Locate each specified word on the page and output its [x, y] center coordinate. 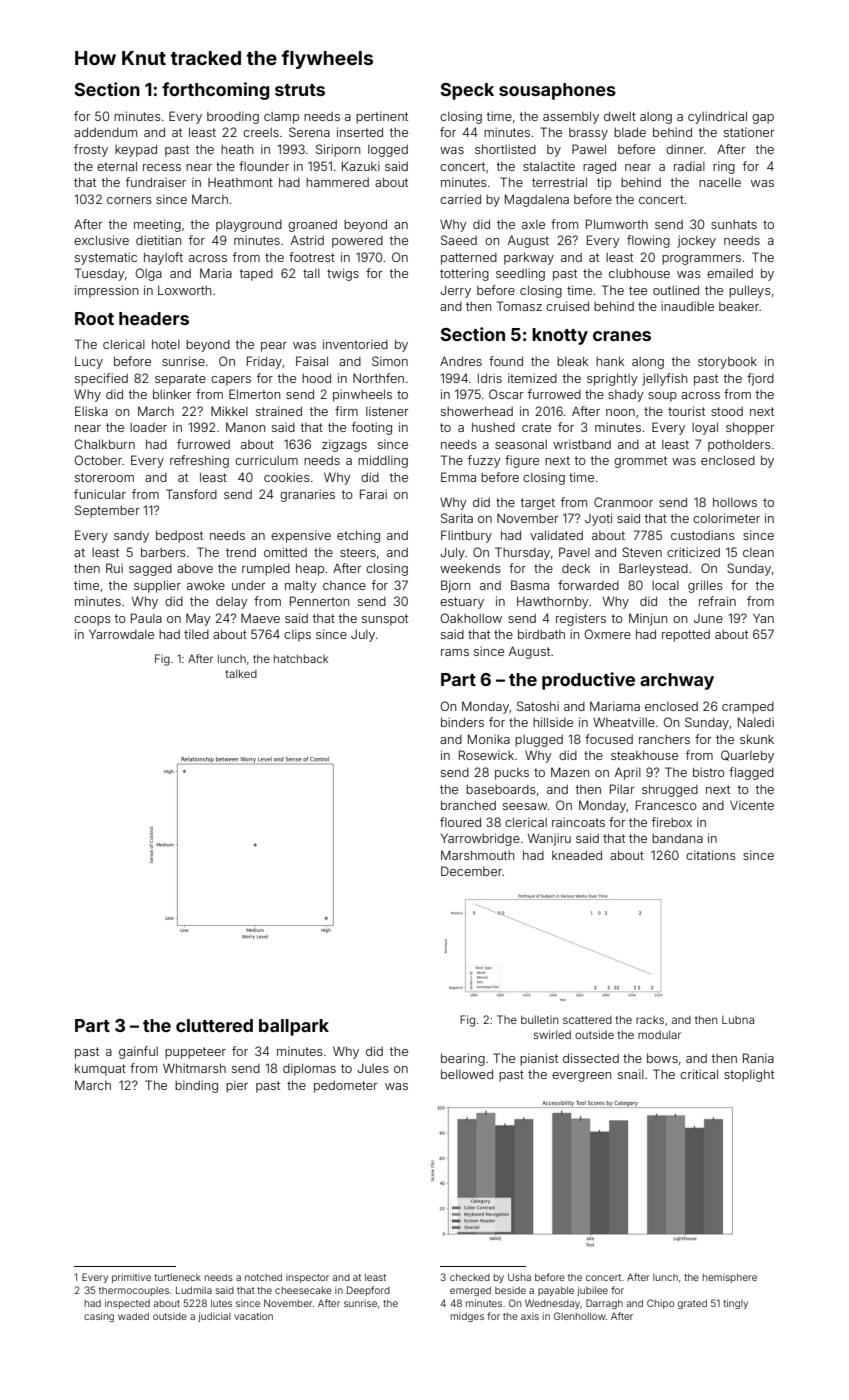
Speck [467, 91]
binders [462, 722]
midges [467, 1317]
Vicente [752, 805]
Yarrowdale [121, 634]
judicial [214, 1317]
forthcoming [215, 91]
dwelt [620, 116]
